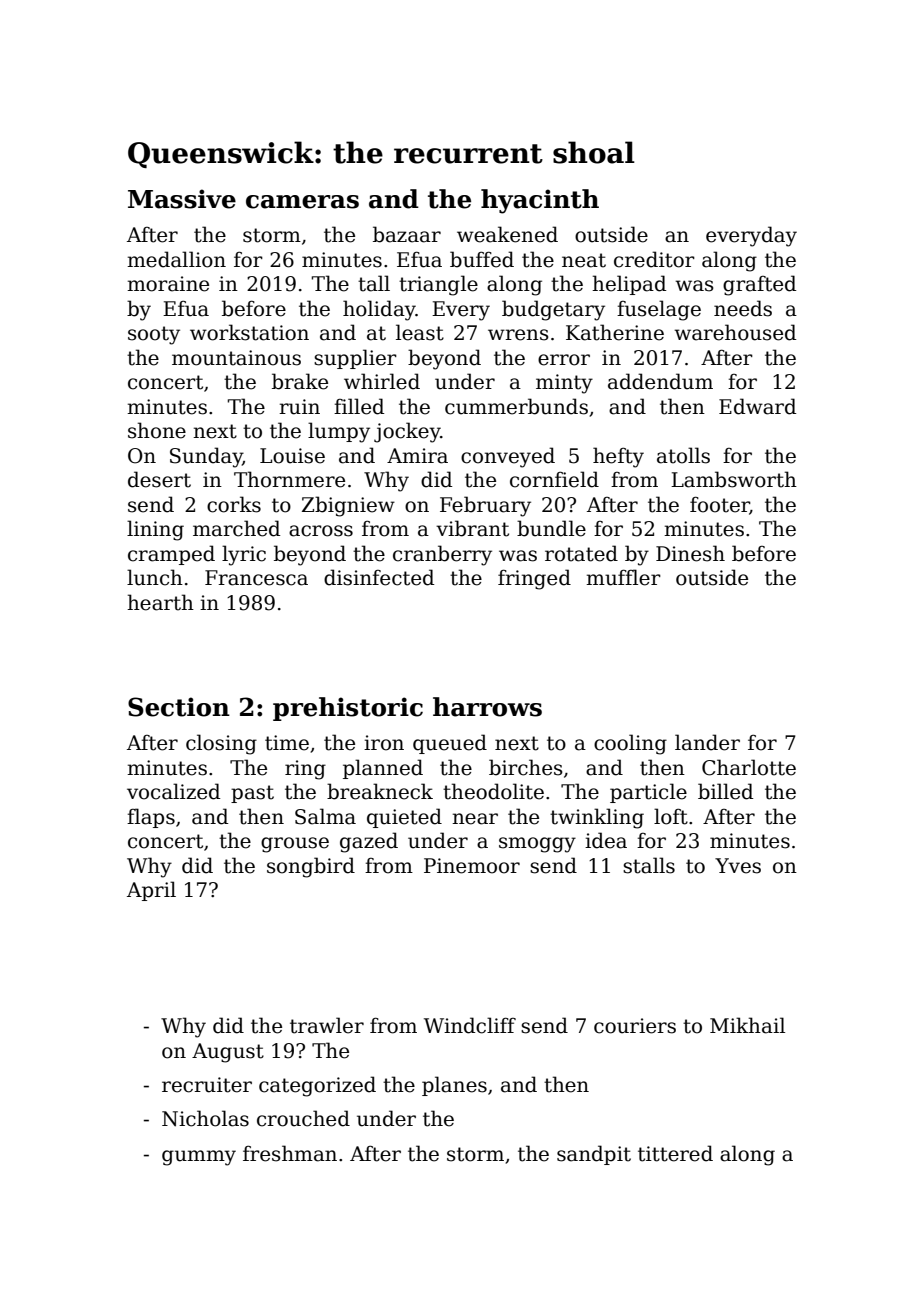 The width and height of the screenshot is (924, 1314). I want to click on hyacinth, so click(540, 201).
